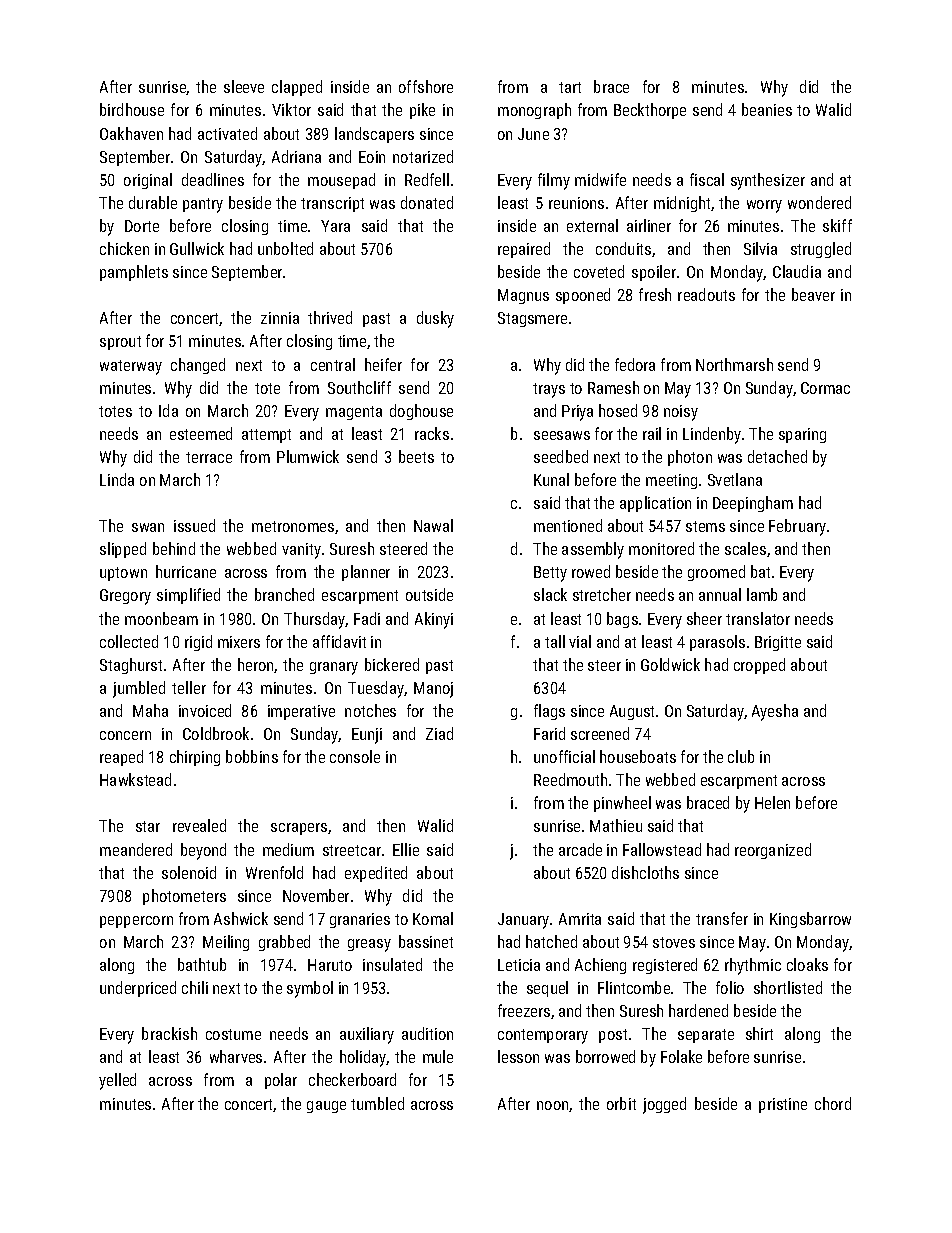 The height and width of the screenshot is (1233, 952). Describe the element at coordinates (227, 133) in the screenshot. I see `activated` at that location.
